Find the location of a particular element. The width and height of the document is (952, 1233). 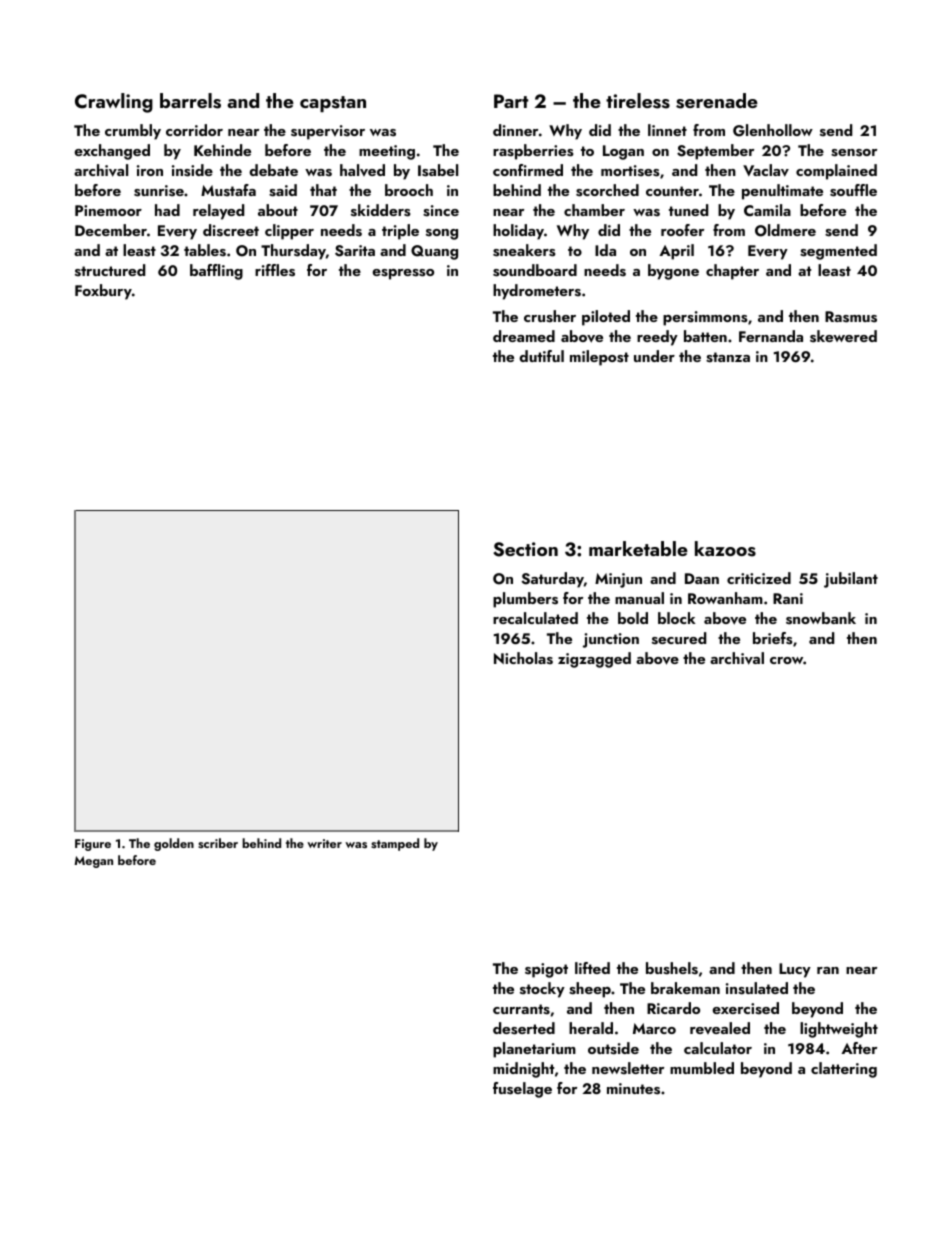

stanza is located at coordinates (728, 357).
